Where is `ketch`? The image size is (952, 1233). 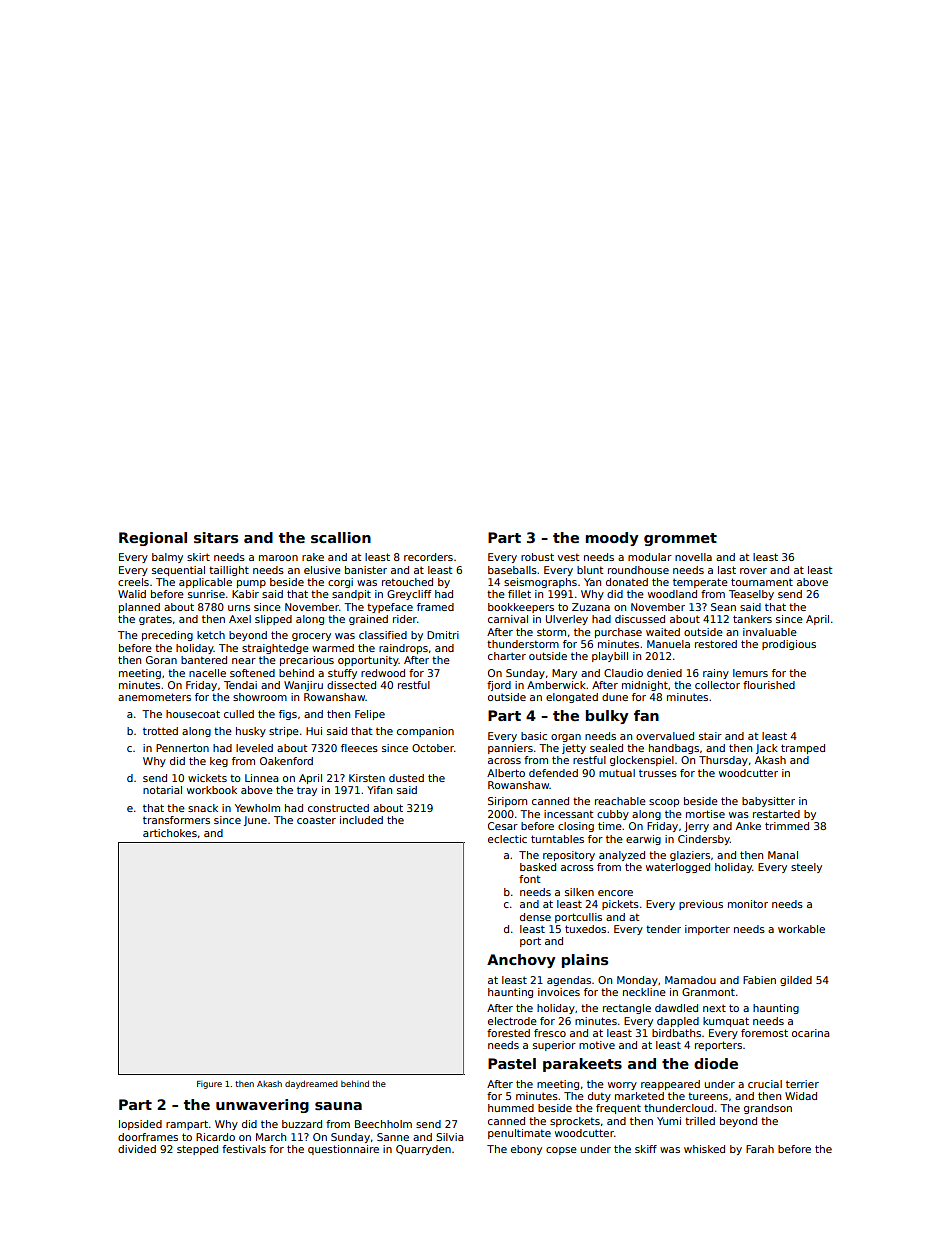
ketch is located at coordinates (211, 635).
